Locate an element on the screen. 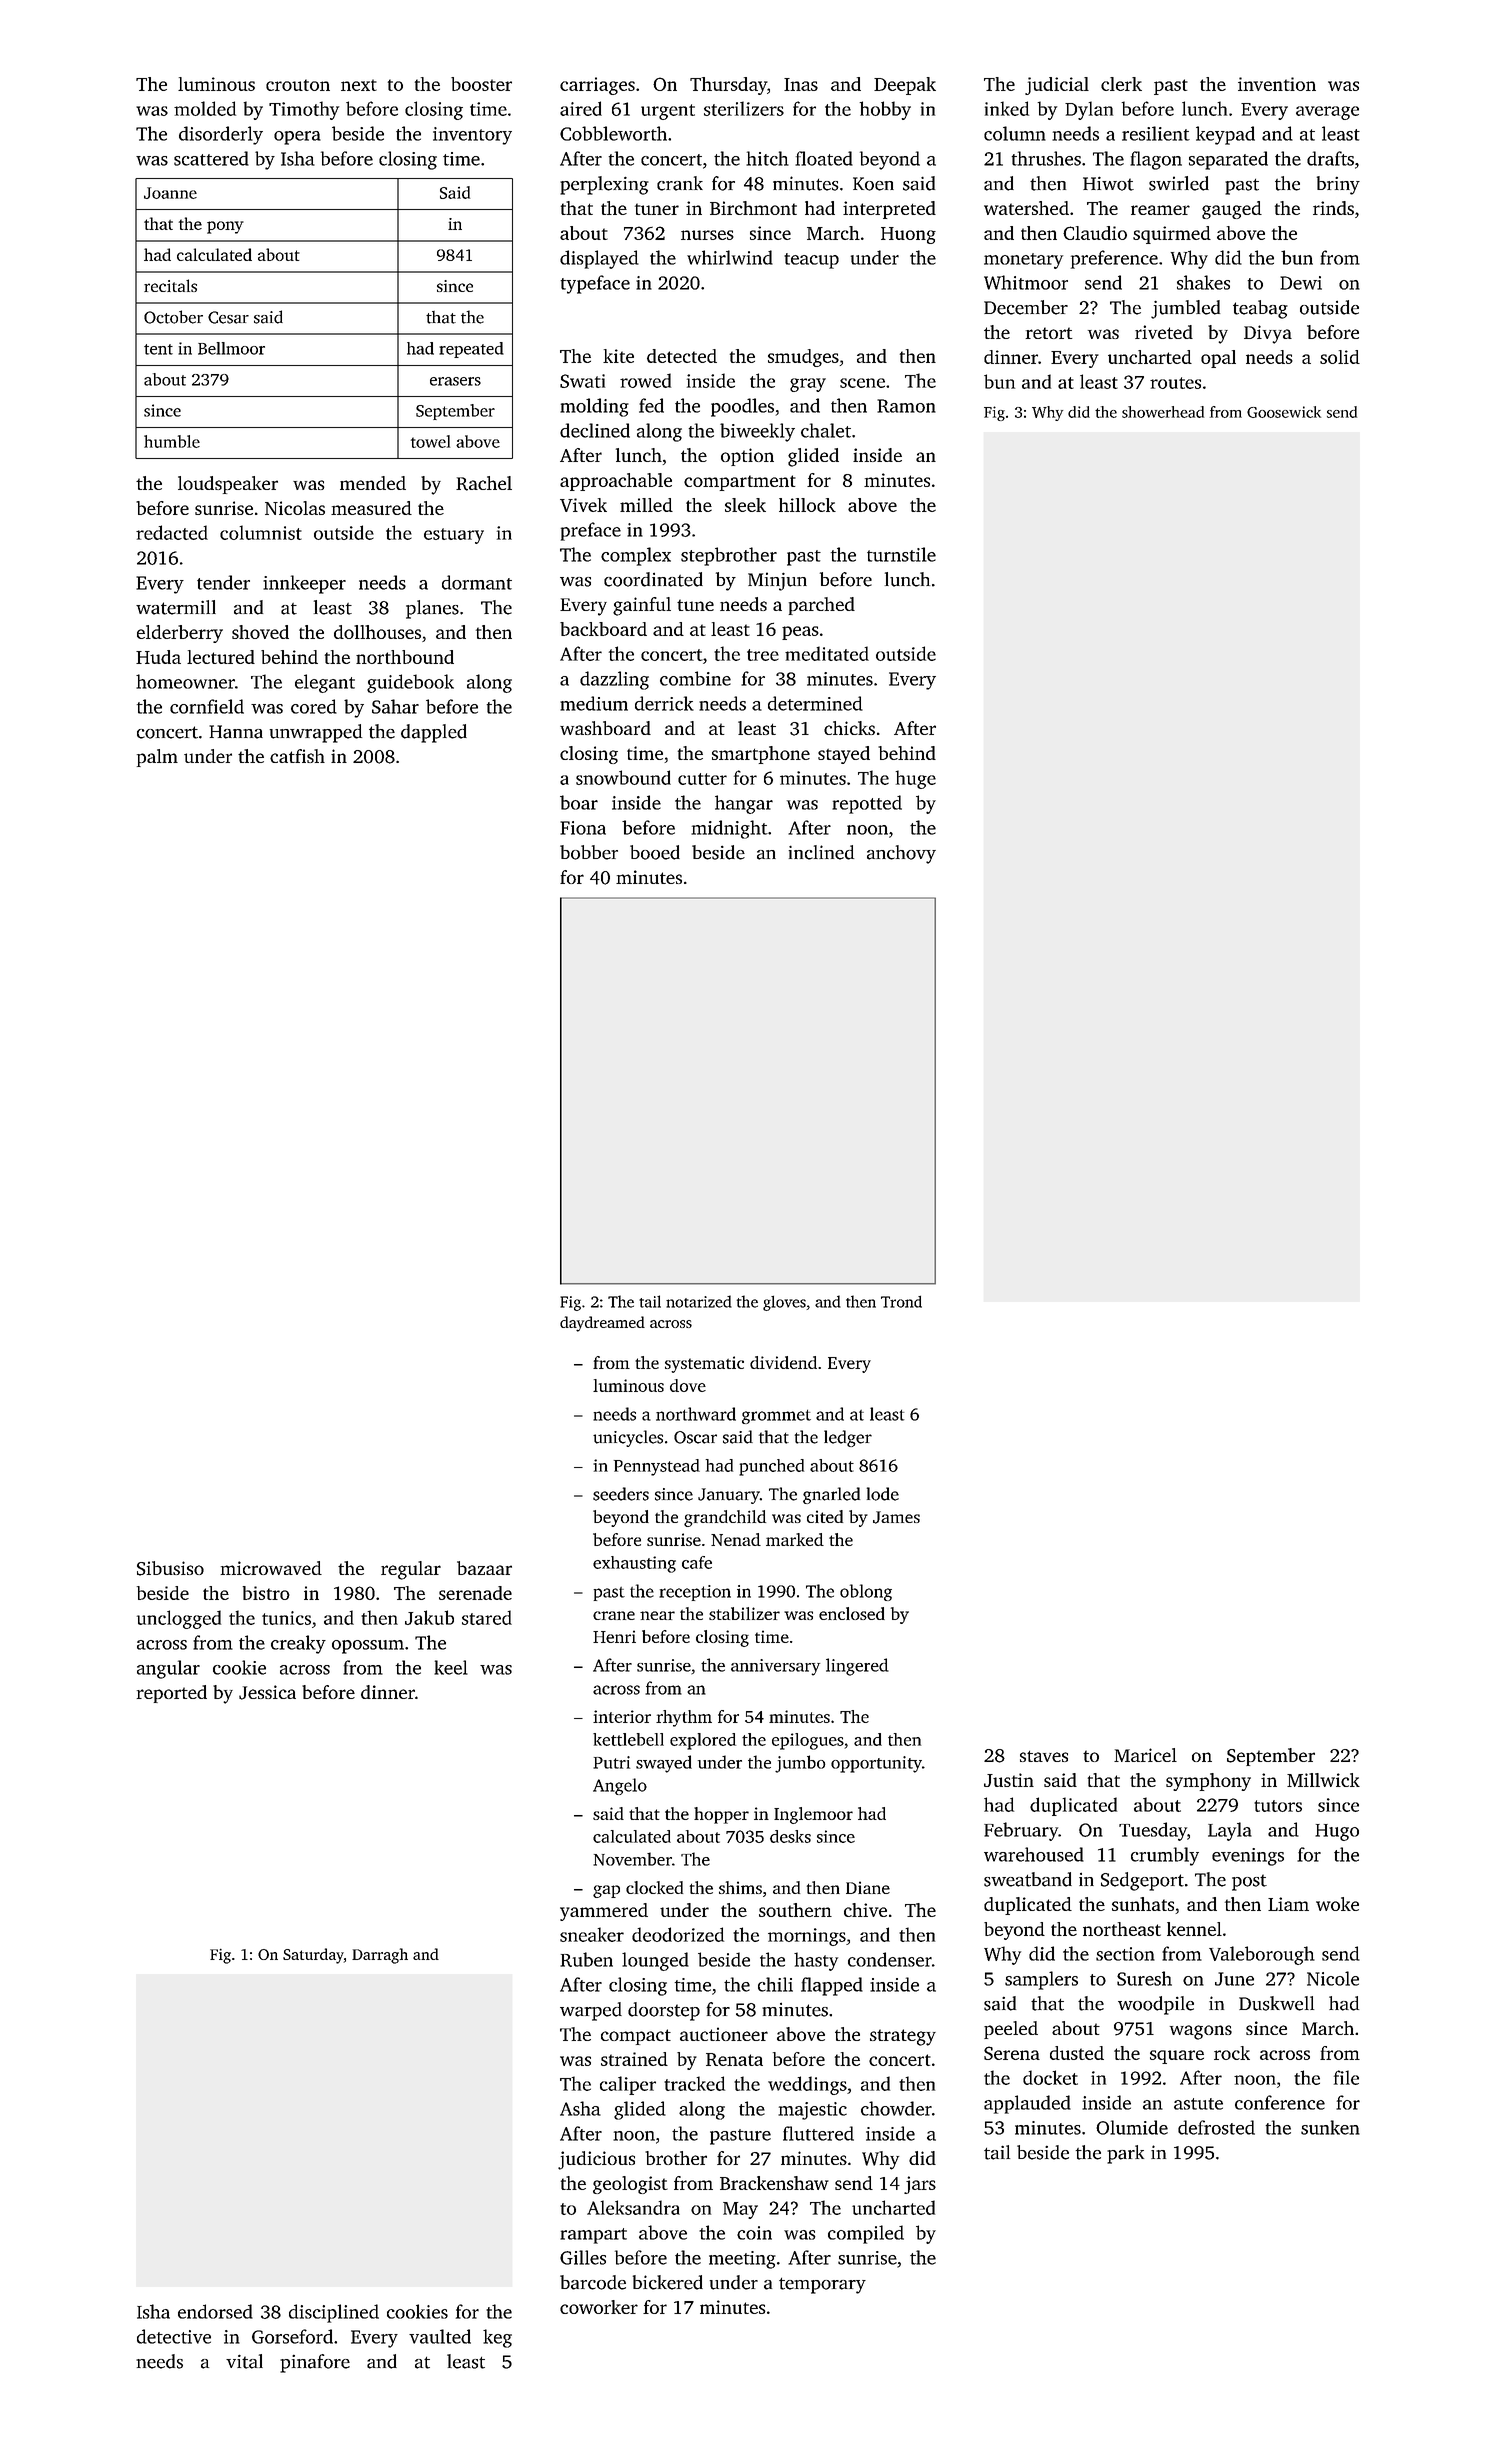  booed is located at coordinates (655, 852).
